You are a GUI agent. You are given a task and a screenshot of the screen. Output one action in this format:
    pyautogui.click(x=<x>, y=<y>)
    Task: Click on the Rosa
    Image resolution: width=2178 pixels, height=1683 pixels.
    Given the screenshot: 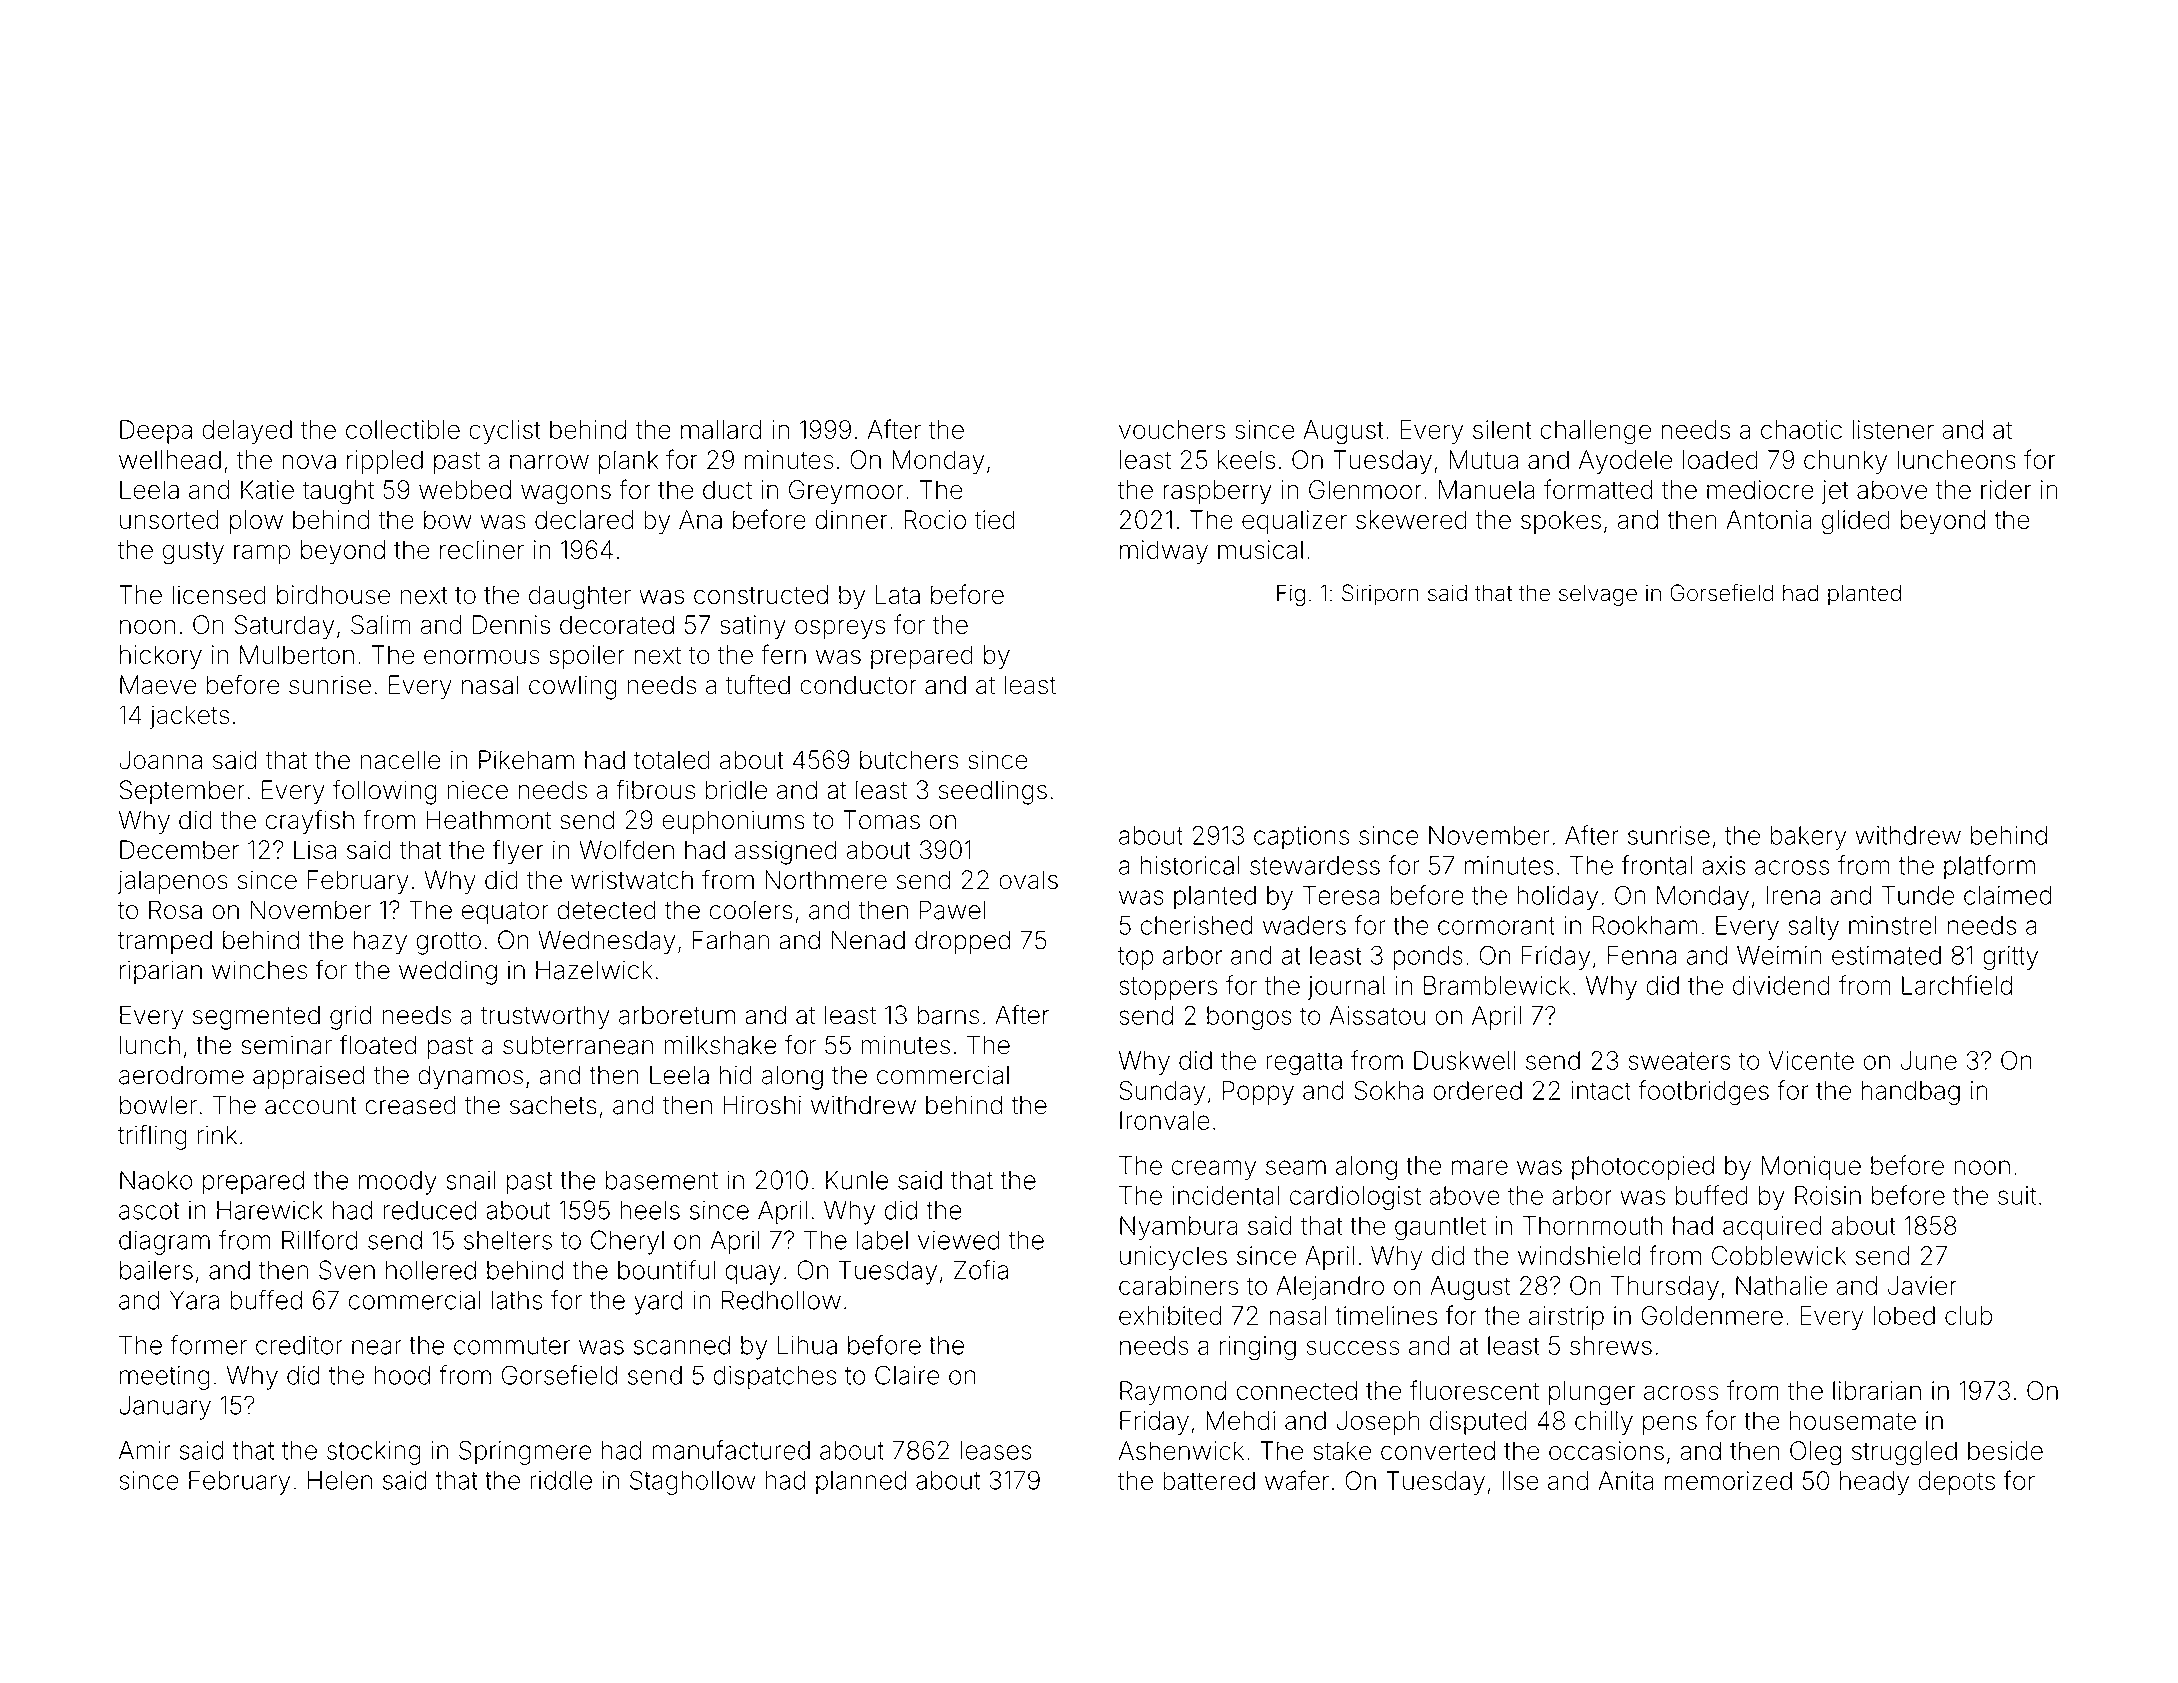 What is the action you would take?
    pyautogui.click(x=175, y=910)
